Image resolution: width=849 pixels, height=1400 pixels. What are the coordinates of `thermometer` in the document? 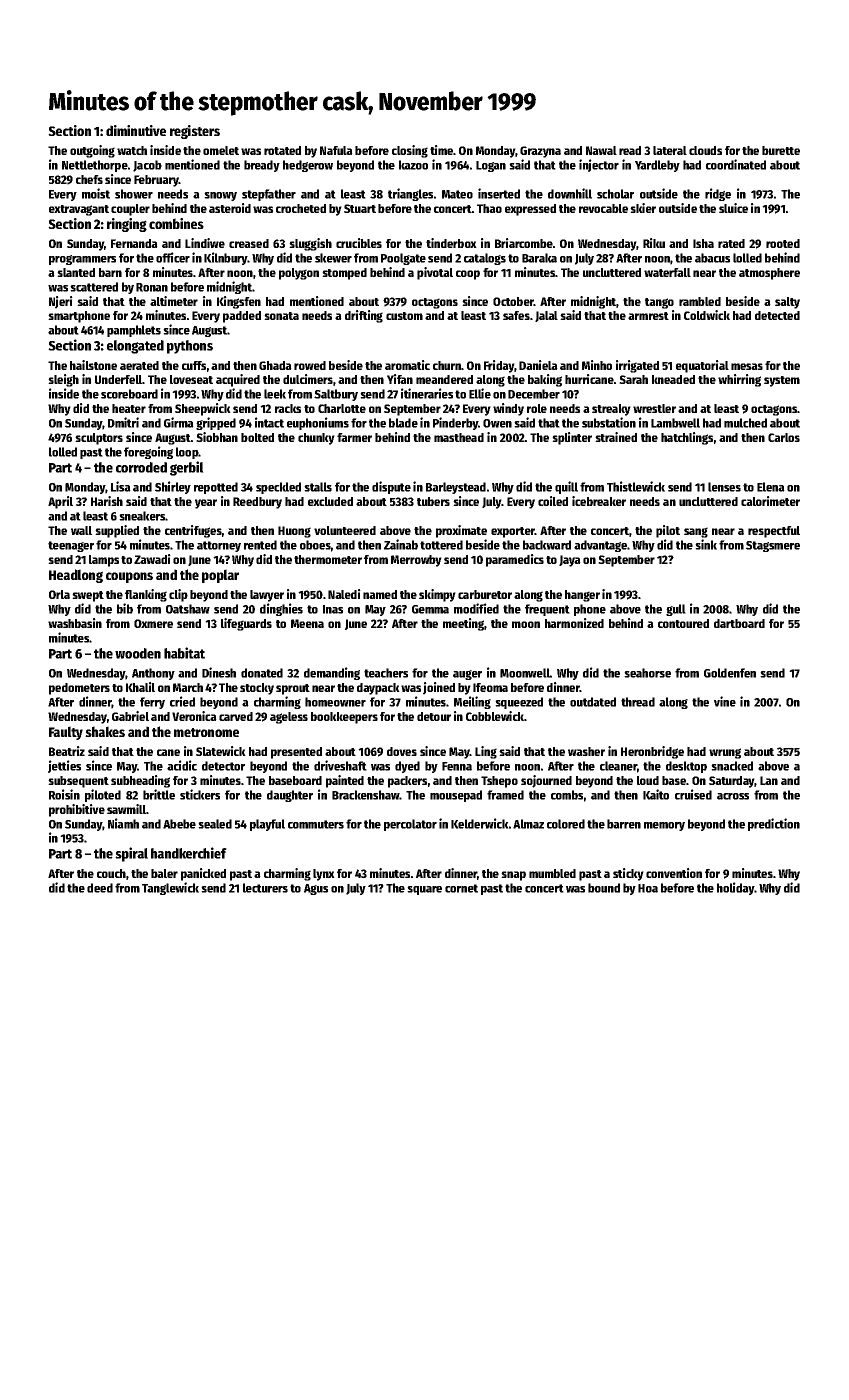 It's located at (328, 559).
